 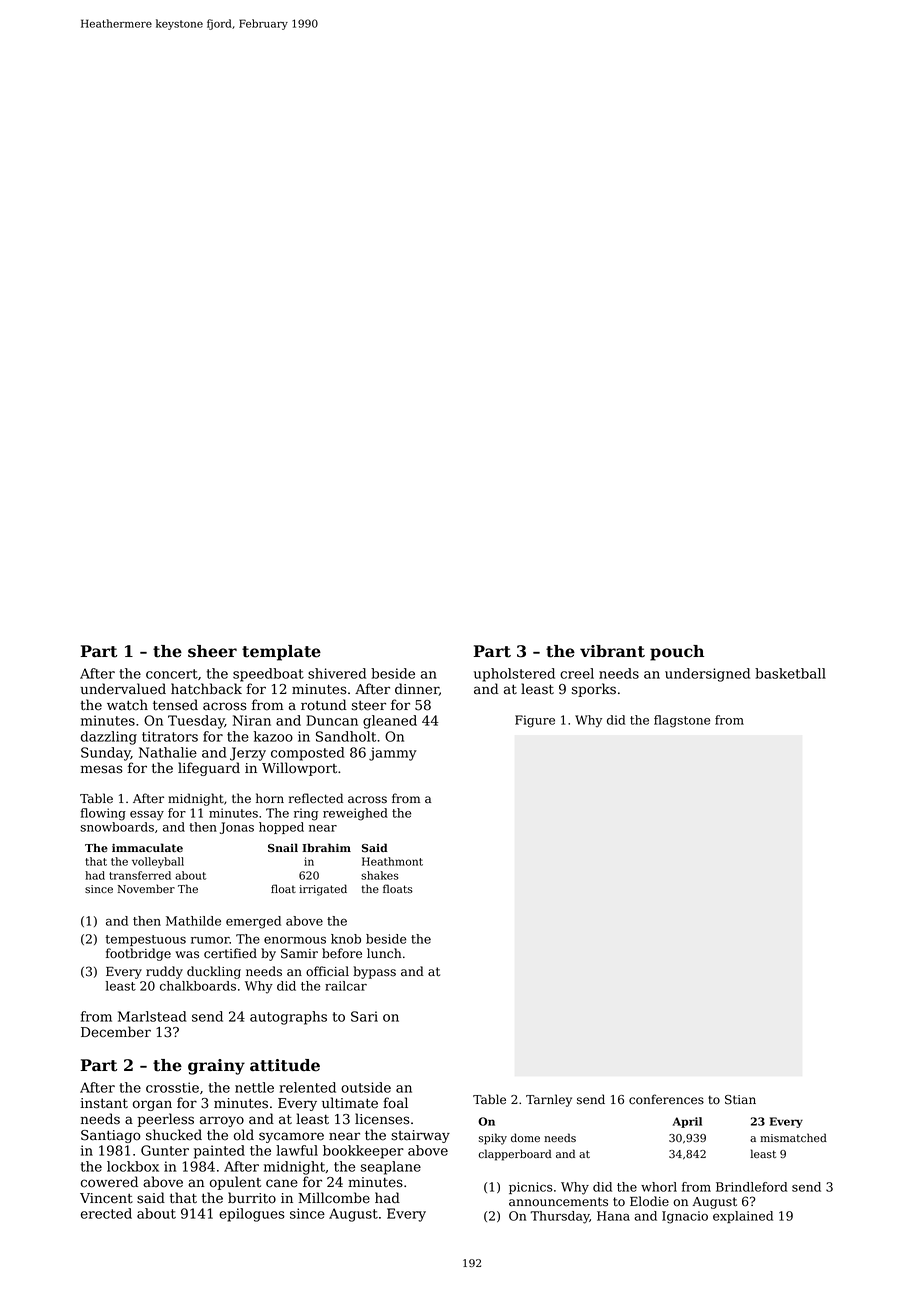 I want to click on template, so click(x=281, y=653).
